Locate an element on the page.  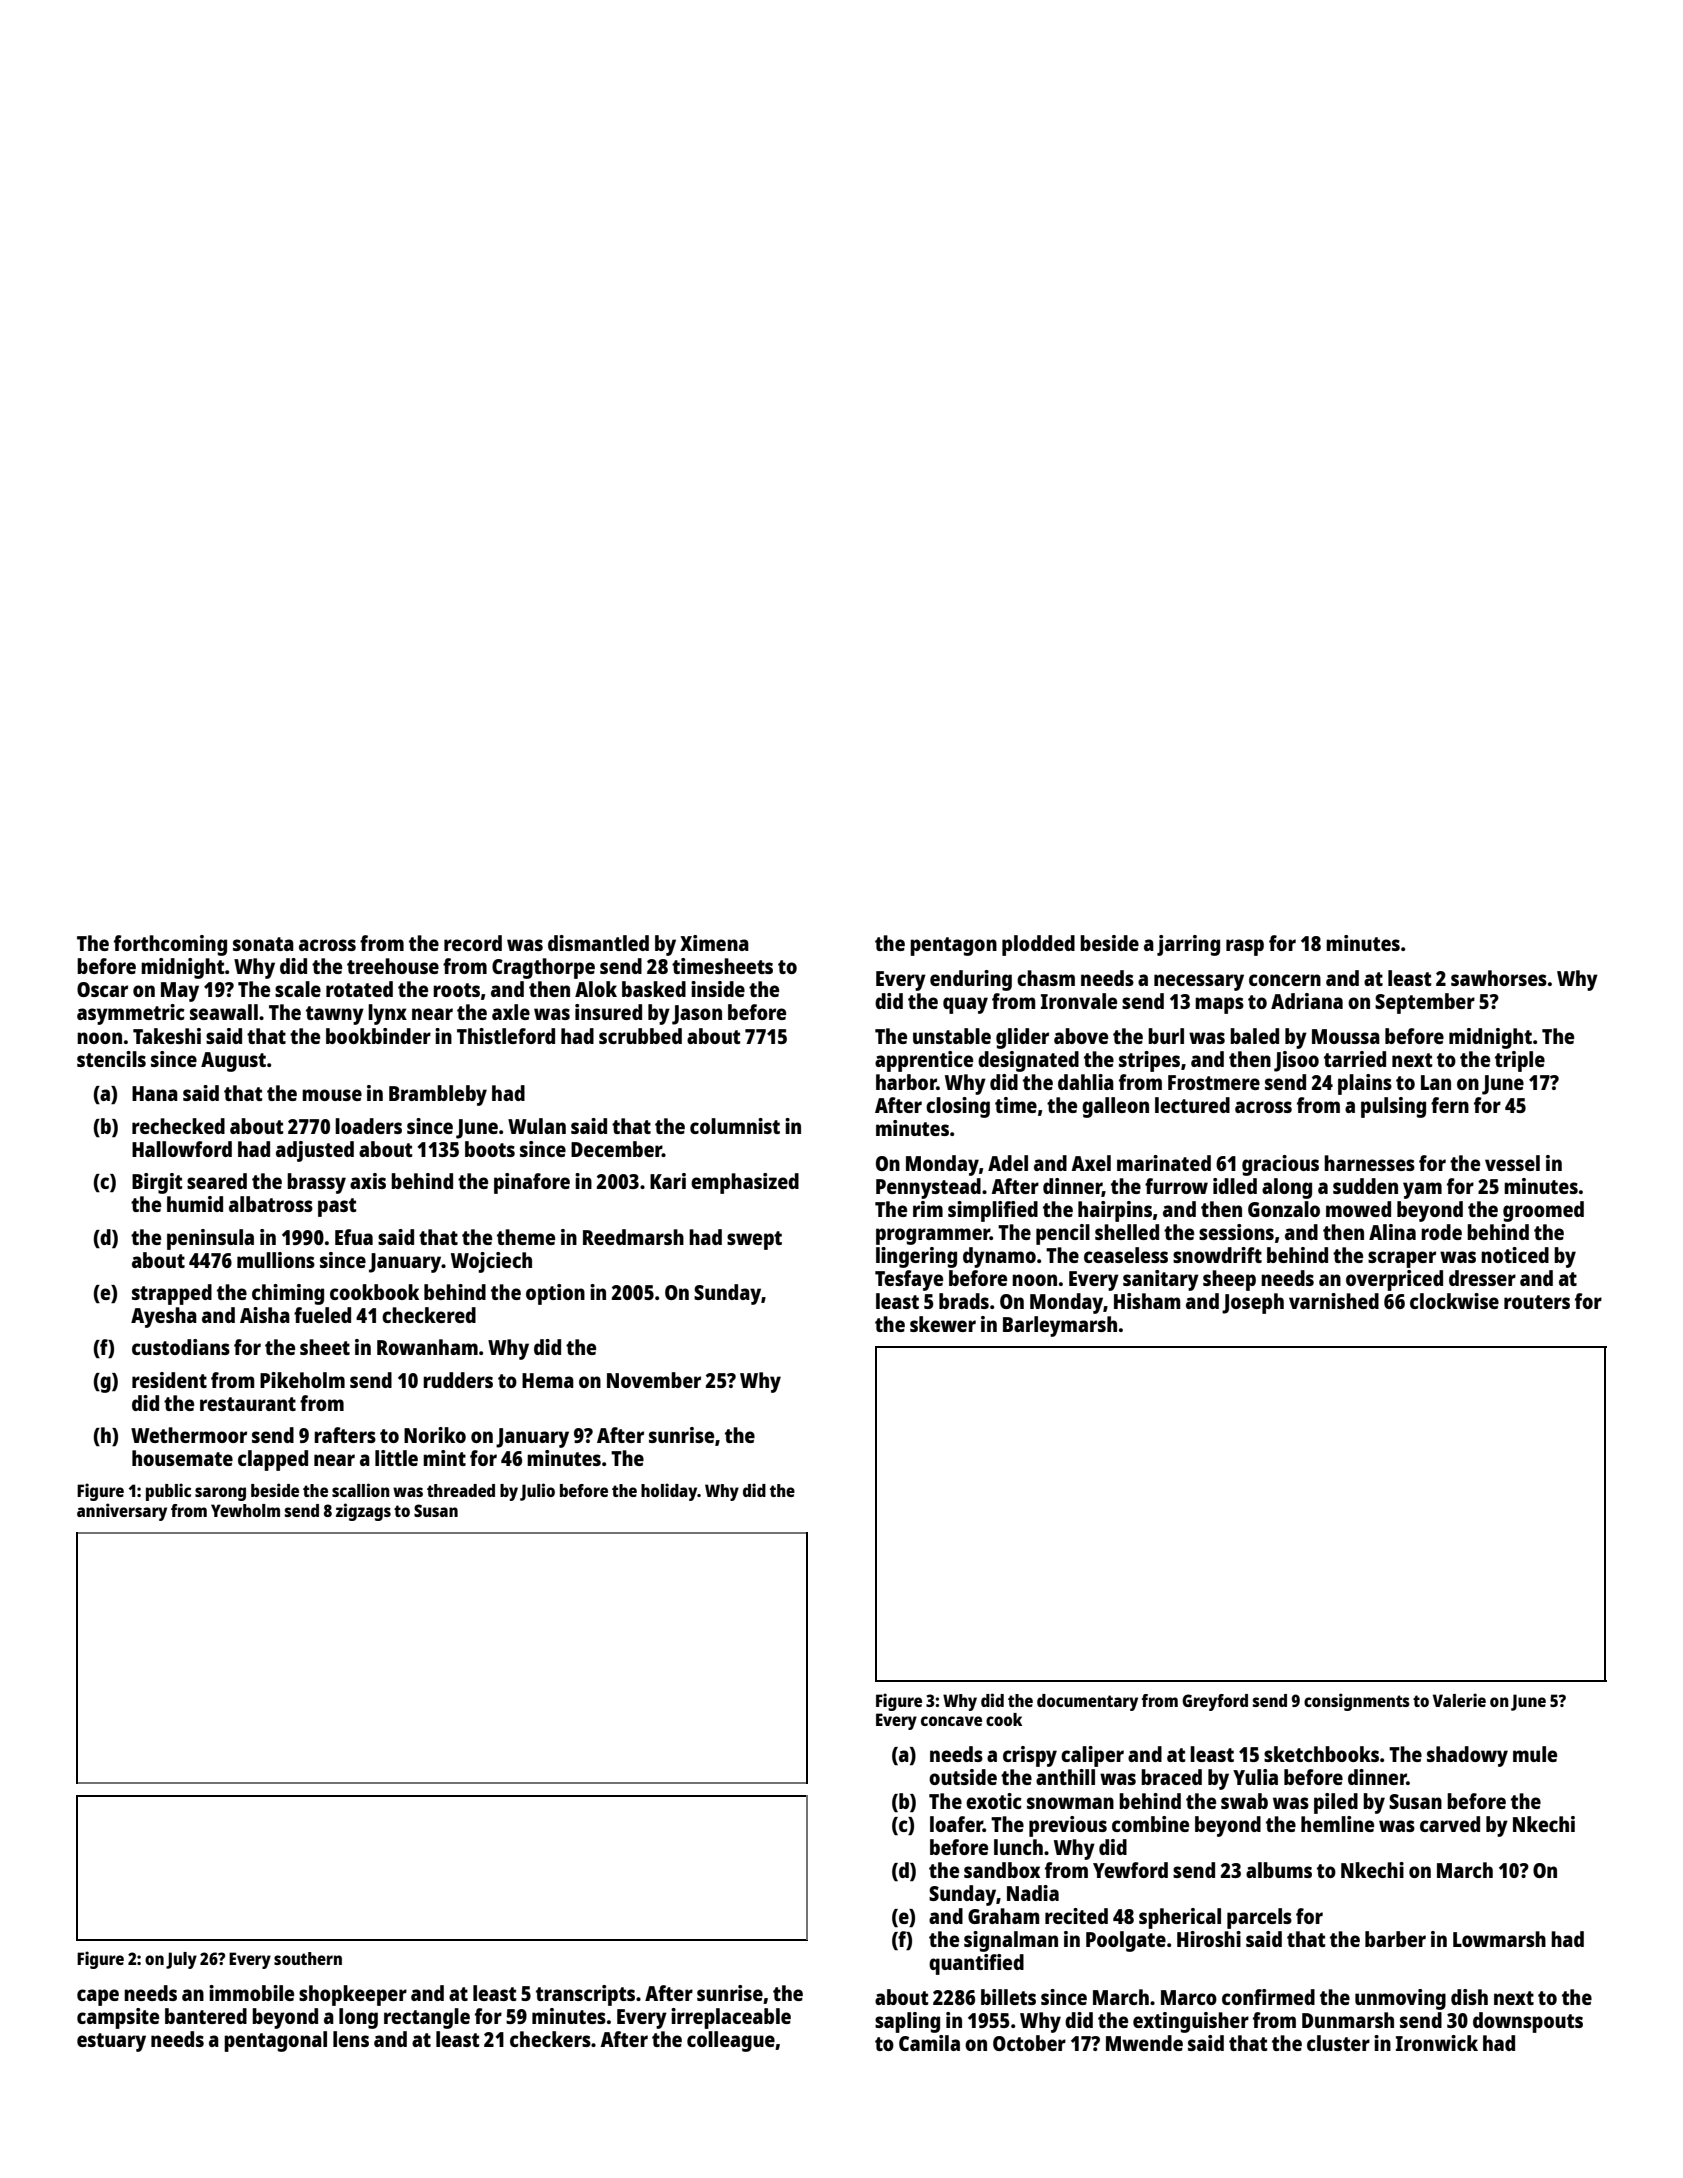
Oscar is located at coordinates (102, 989).
